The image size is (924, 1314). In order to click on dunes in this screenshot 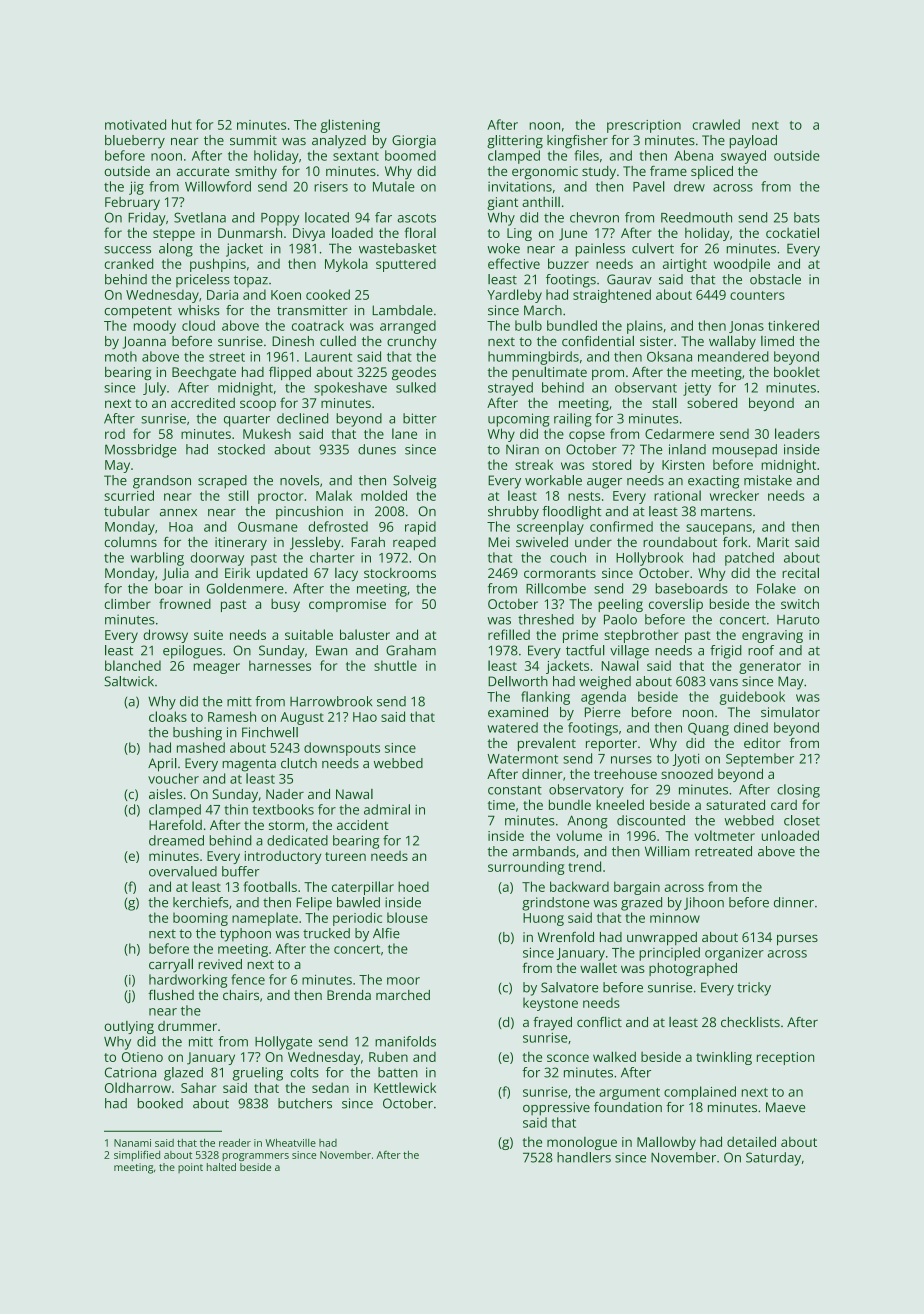, I will do `click(377, 449)`.
